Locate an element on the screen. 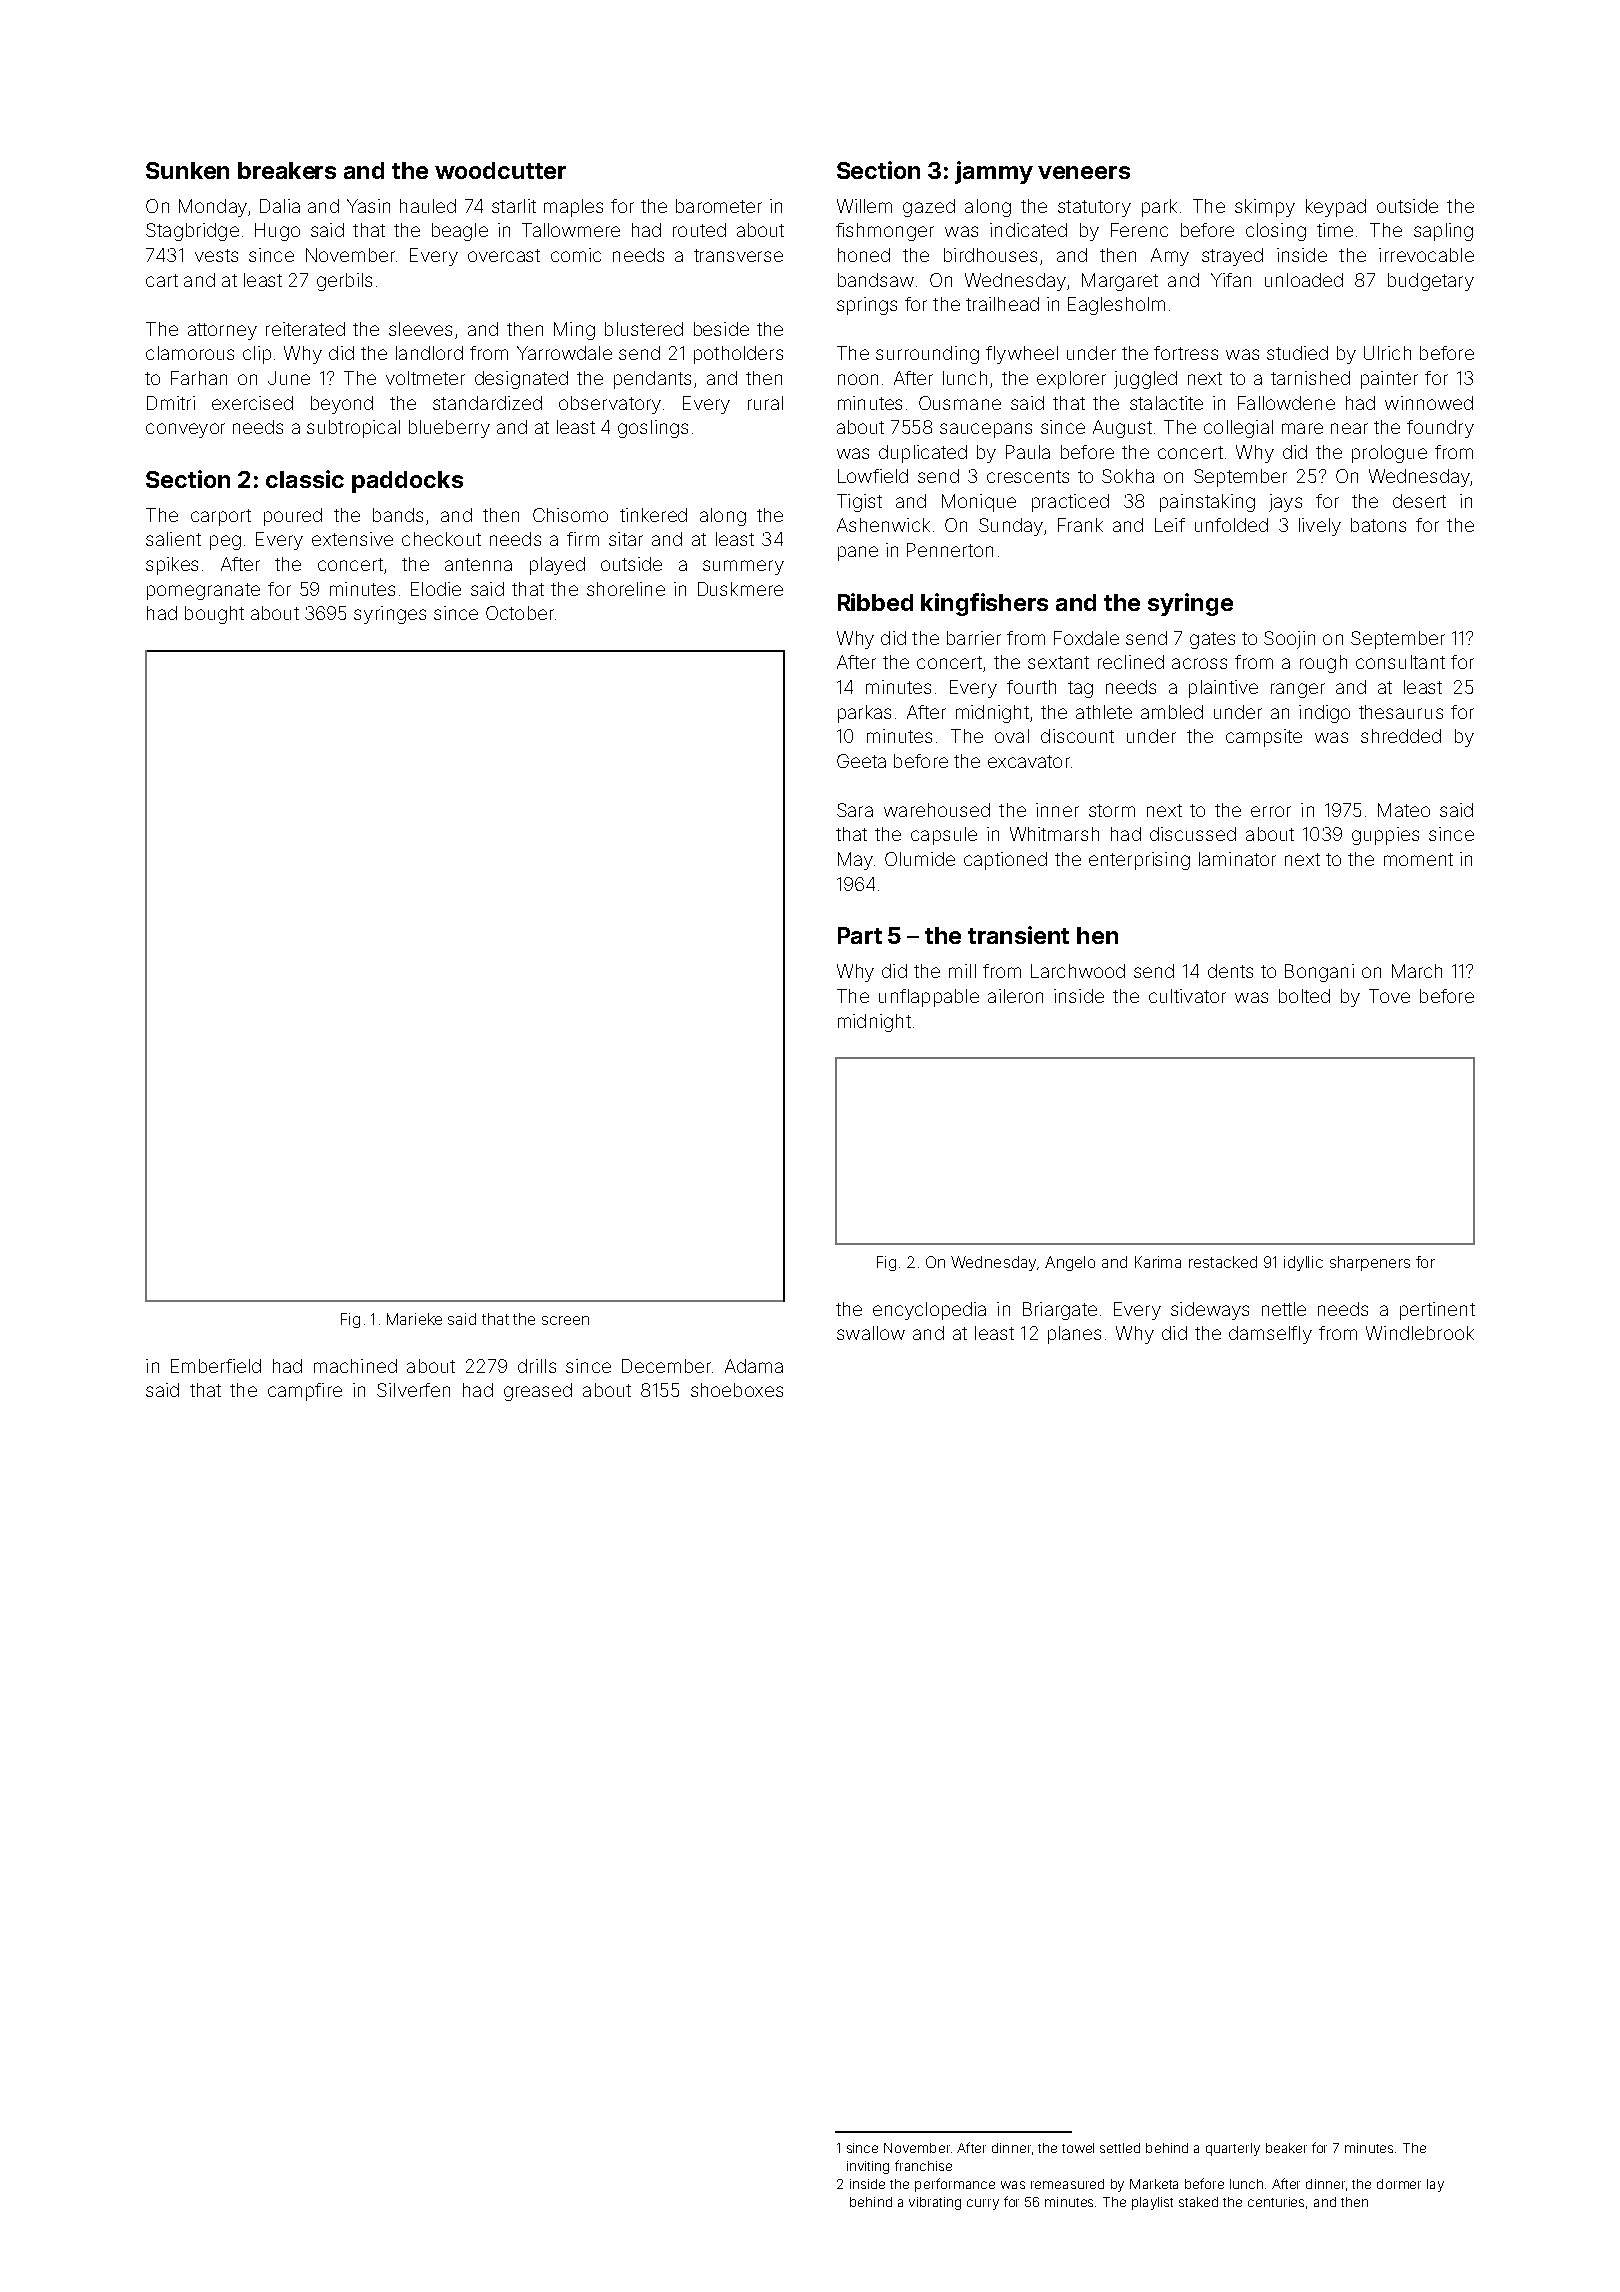 This screenshot has width=1620, height=2292. bought is located at coordinates (214, 615).
